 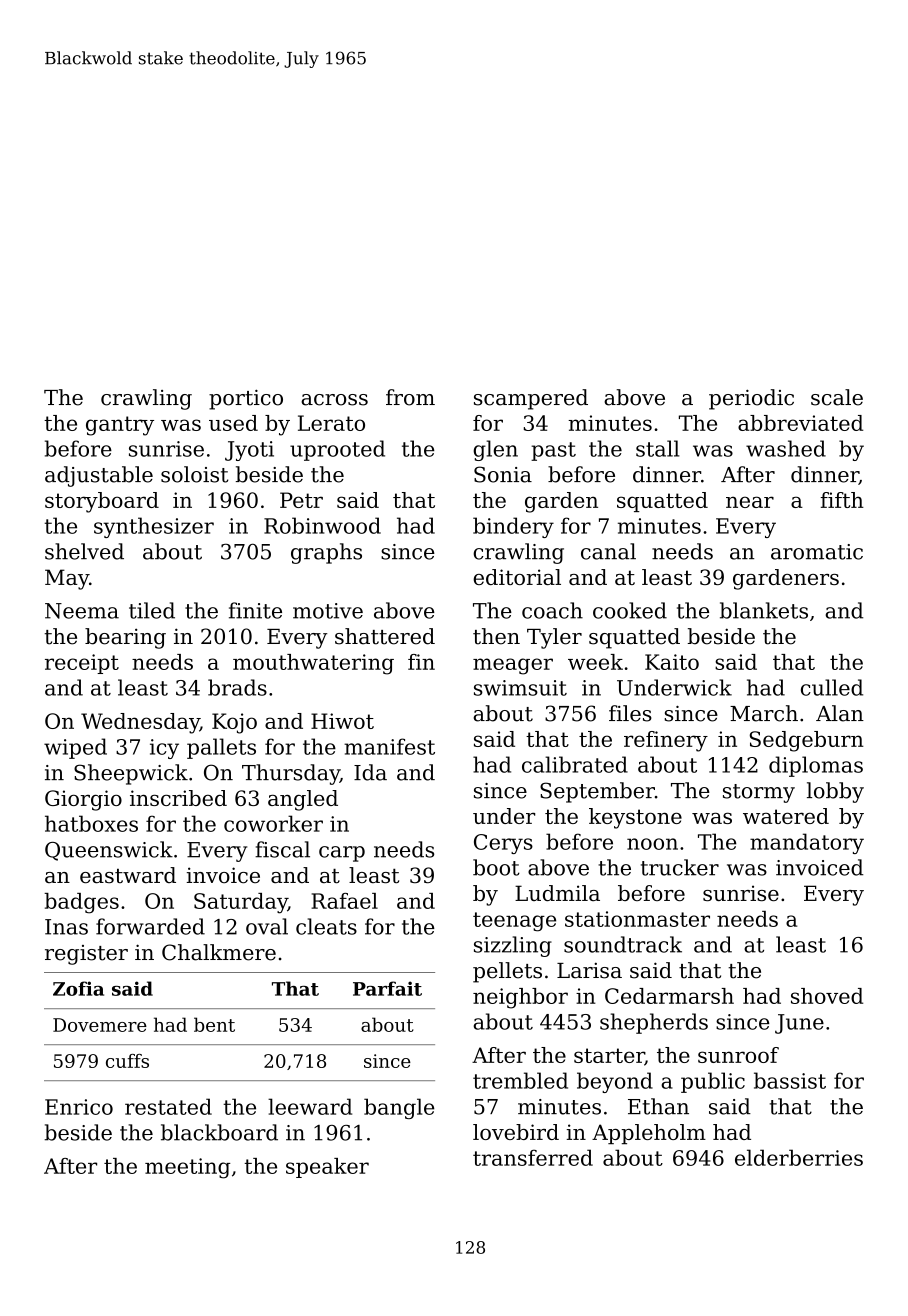 I want to click on elderberries, so click(x=799, y=1157).
